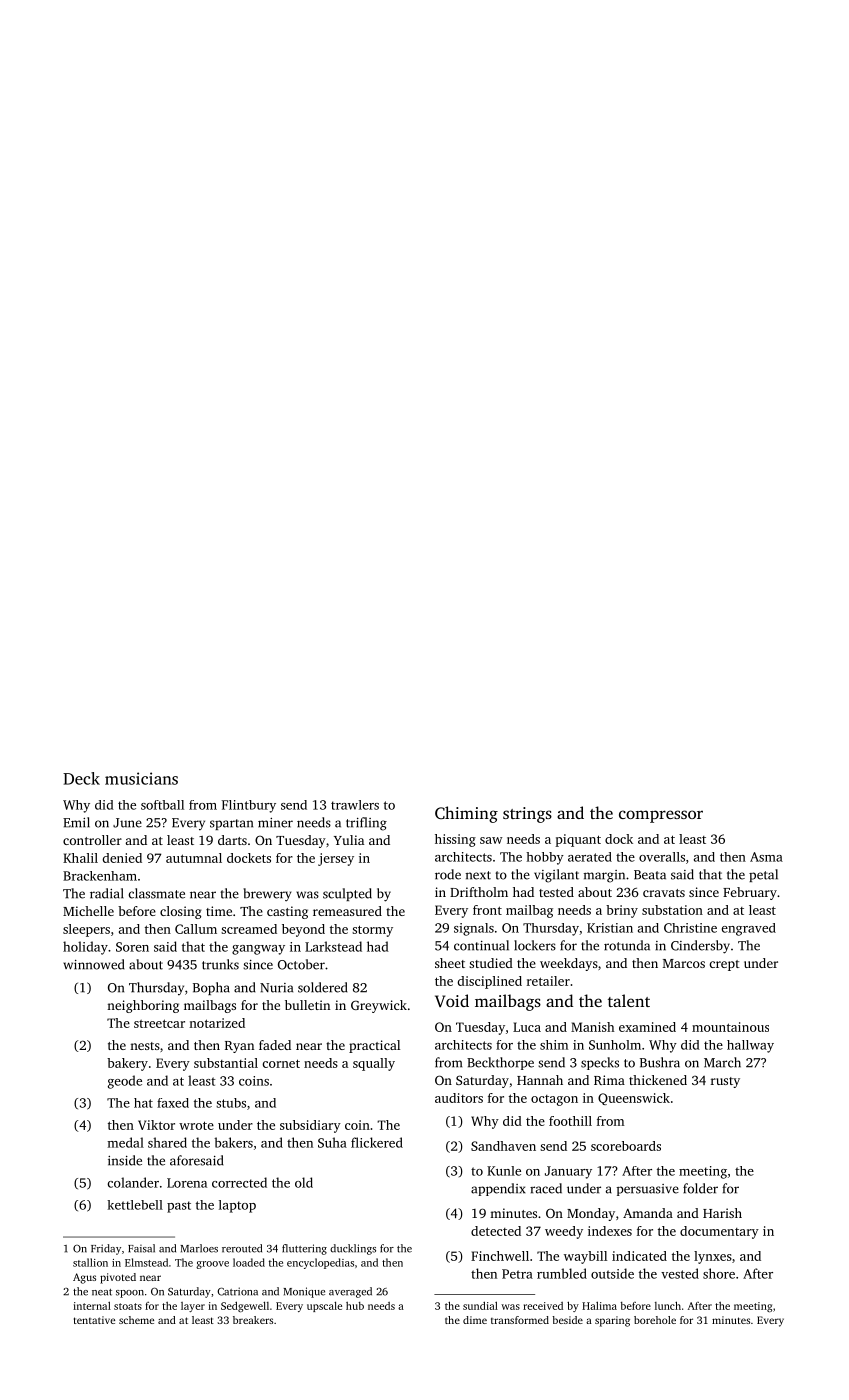  Describe the element at coordinates (94, 1320) in the page. I see `tentative` at that location.
